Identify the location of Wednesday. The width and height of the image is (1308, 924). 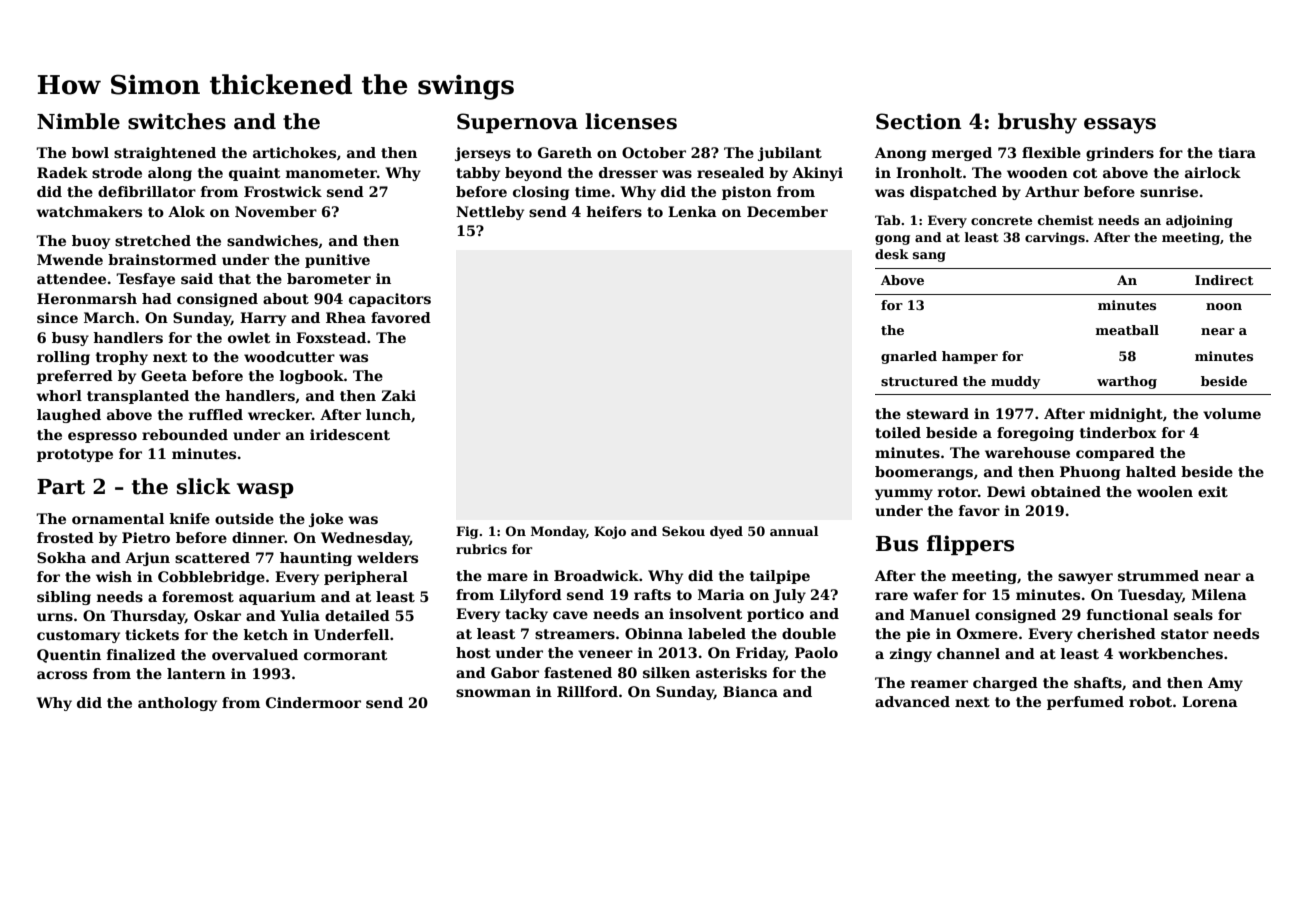
(365, 539).
